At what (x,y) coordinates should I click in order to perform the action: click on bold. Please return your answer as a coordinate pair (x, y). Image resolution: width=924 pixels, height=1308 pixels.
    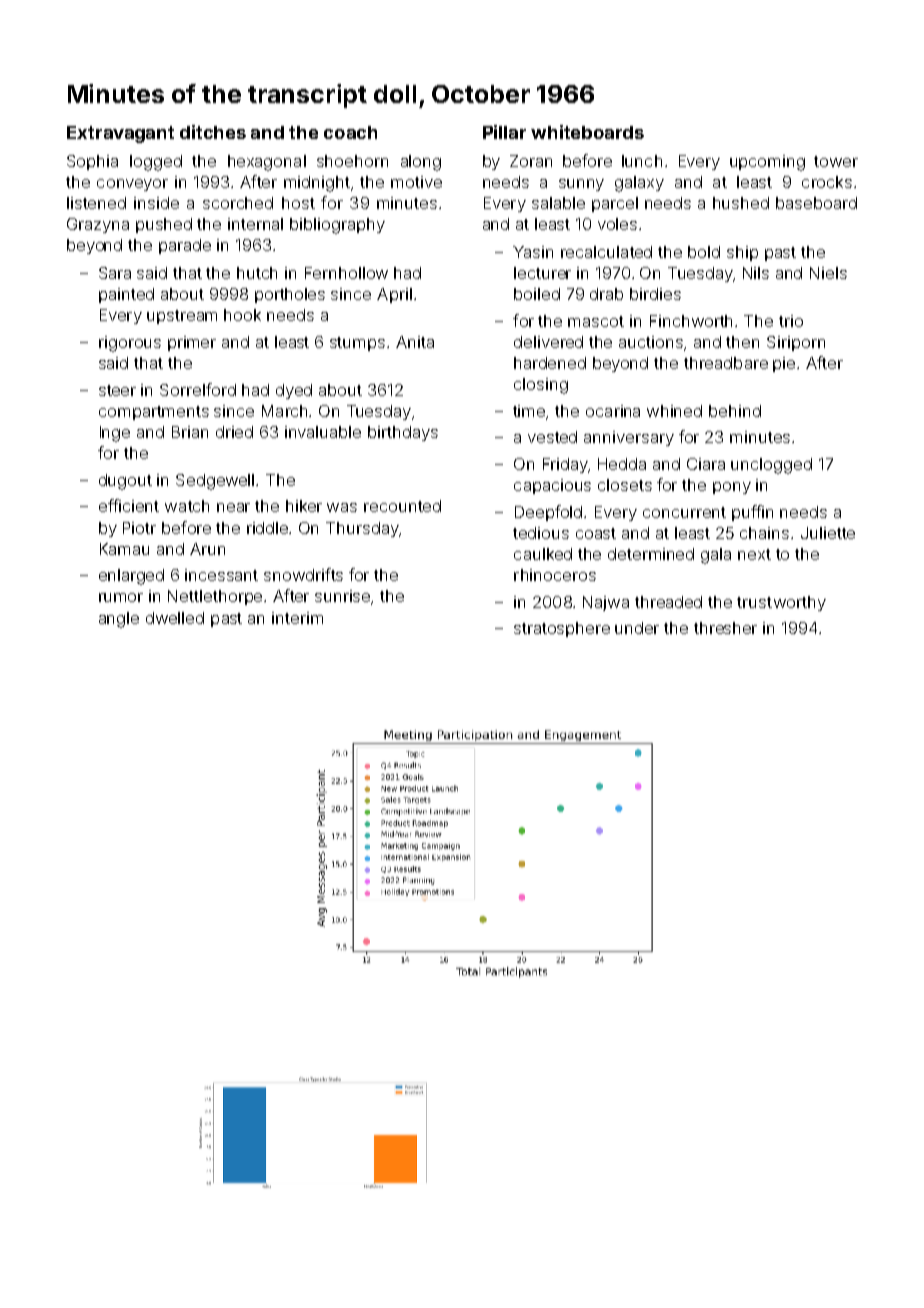
    Looking at the image, I should click on (704, 252).
